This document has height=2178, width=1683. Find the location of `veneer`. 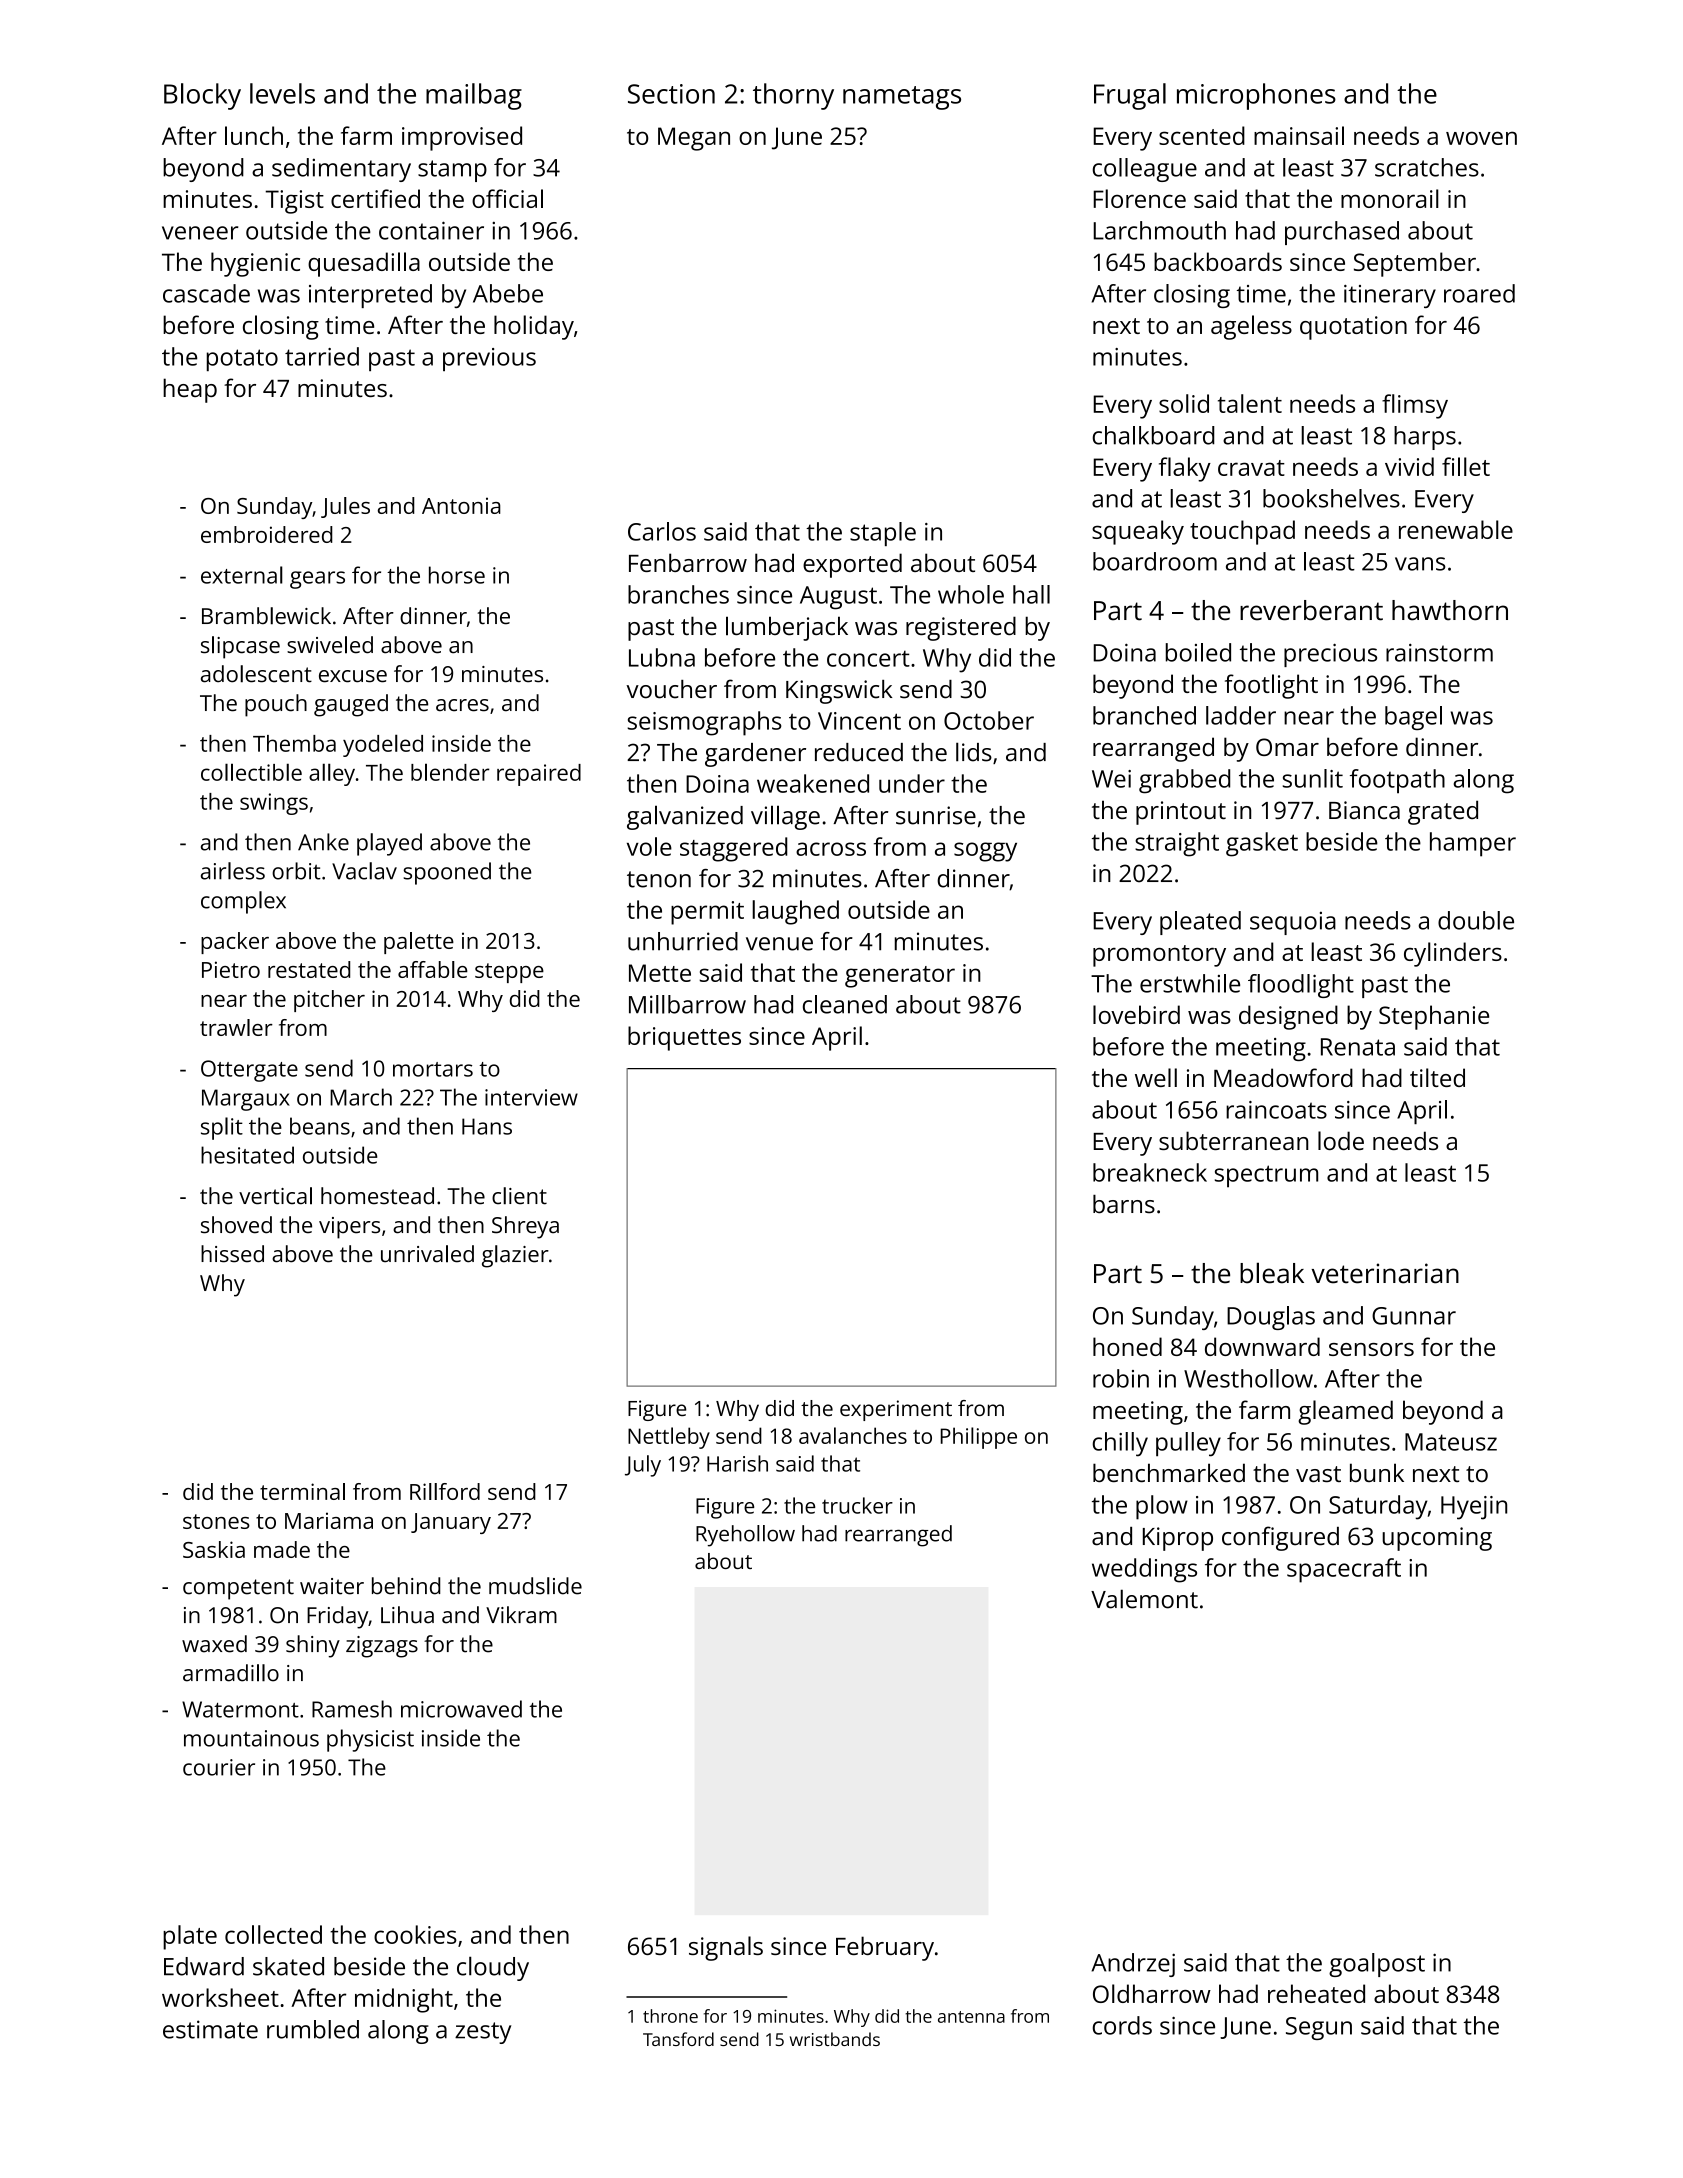

veneer is located at coordinates (200, 233).
